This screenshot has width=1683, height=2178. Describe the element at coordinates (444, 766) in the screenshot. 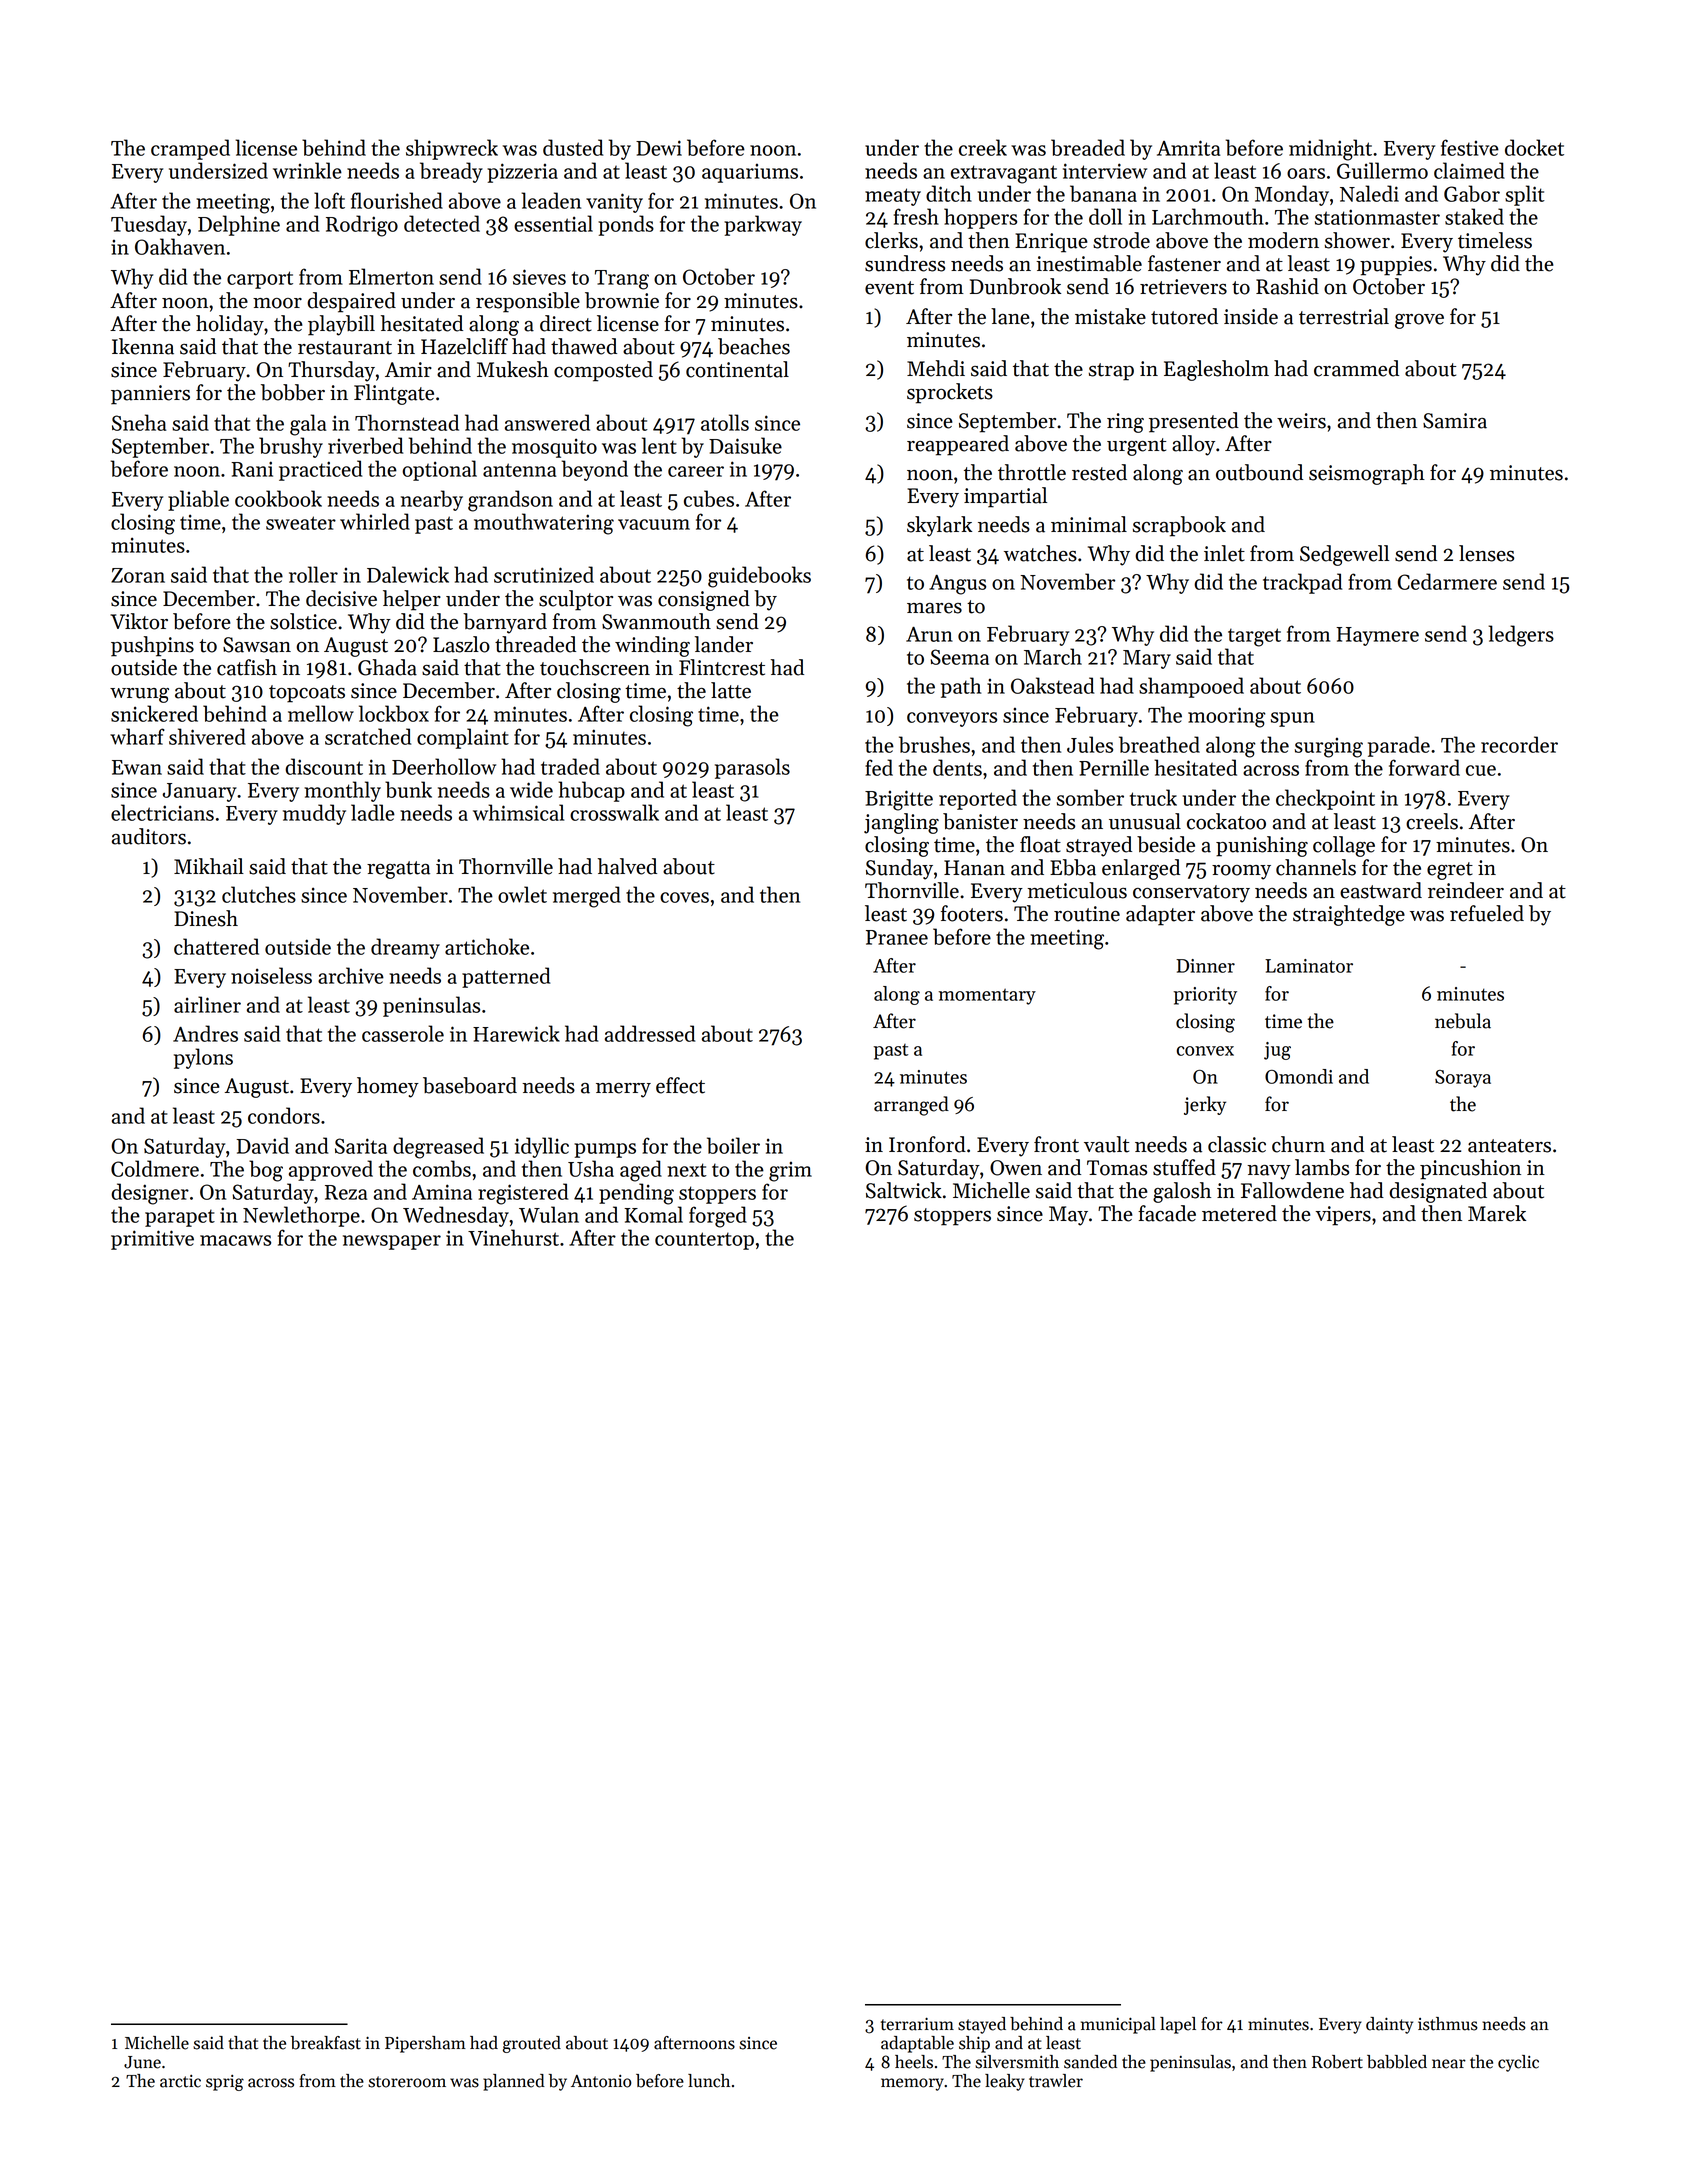

I see `Deerhollow` at that location.
